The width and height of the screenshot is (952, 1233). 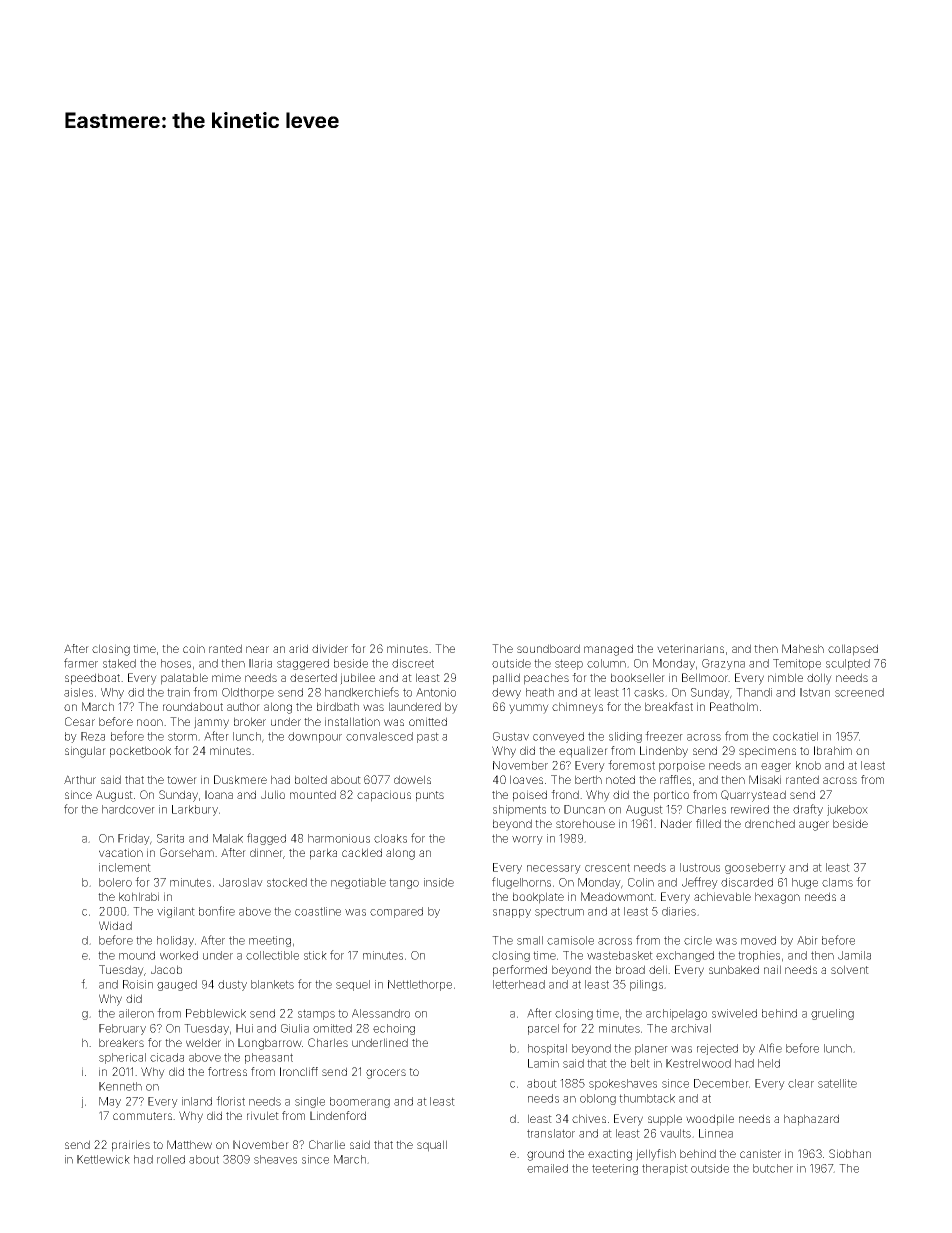 I want to click on commuters, so click(x=142, y=1116).
